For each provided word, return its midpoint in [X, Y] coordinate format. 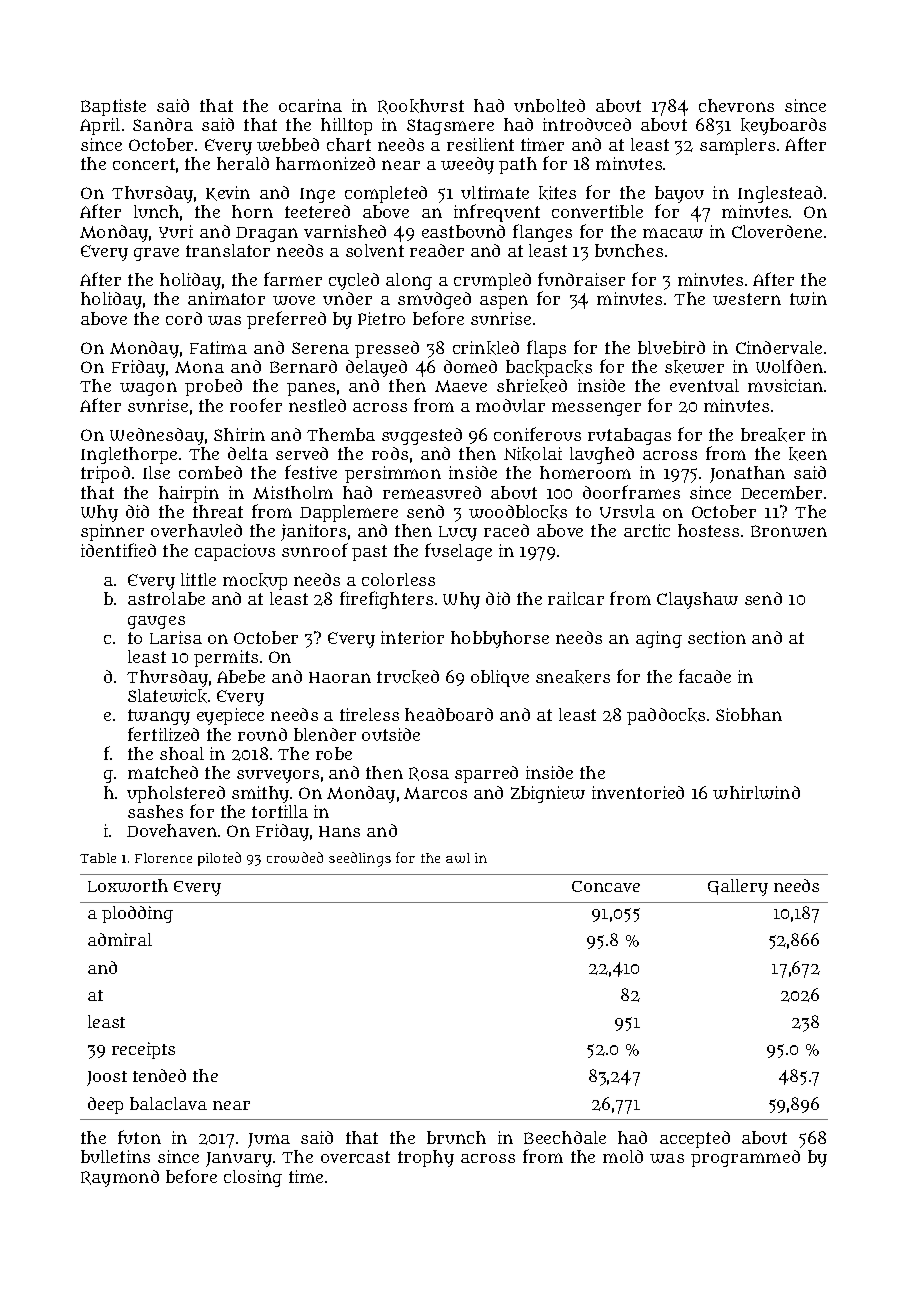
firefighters [386, 600]
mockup [255, 581]
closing [253, 1178]
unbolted [549, 105]
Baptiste [113, 107]
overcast [355, 1157]
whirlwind [756, 792]
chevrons [736, 105]
